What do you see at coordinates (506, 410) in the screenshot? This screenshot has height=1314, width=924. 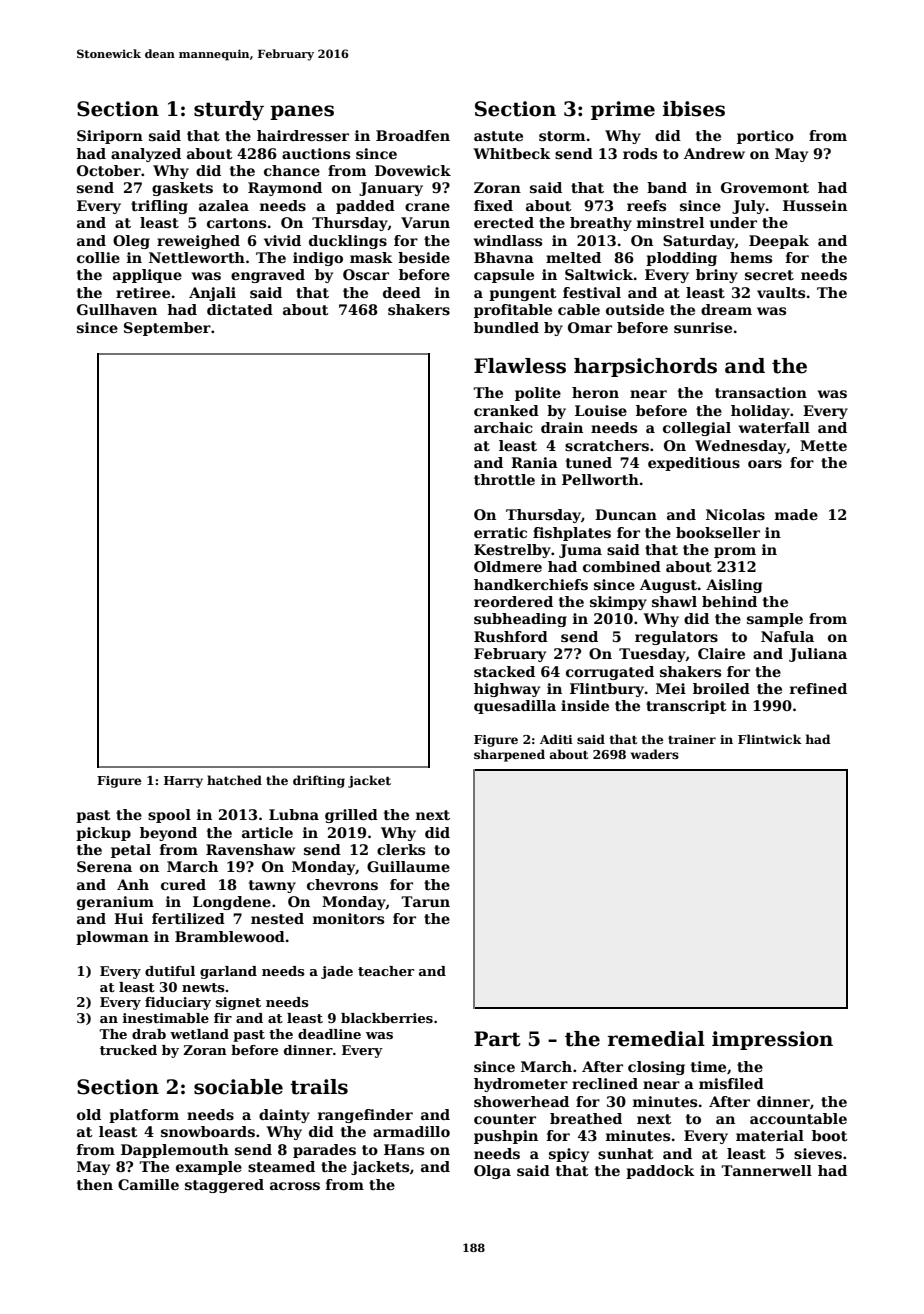 I see `cranked` at bounding box center [506, 410].
